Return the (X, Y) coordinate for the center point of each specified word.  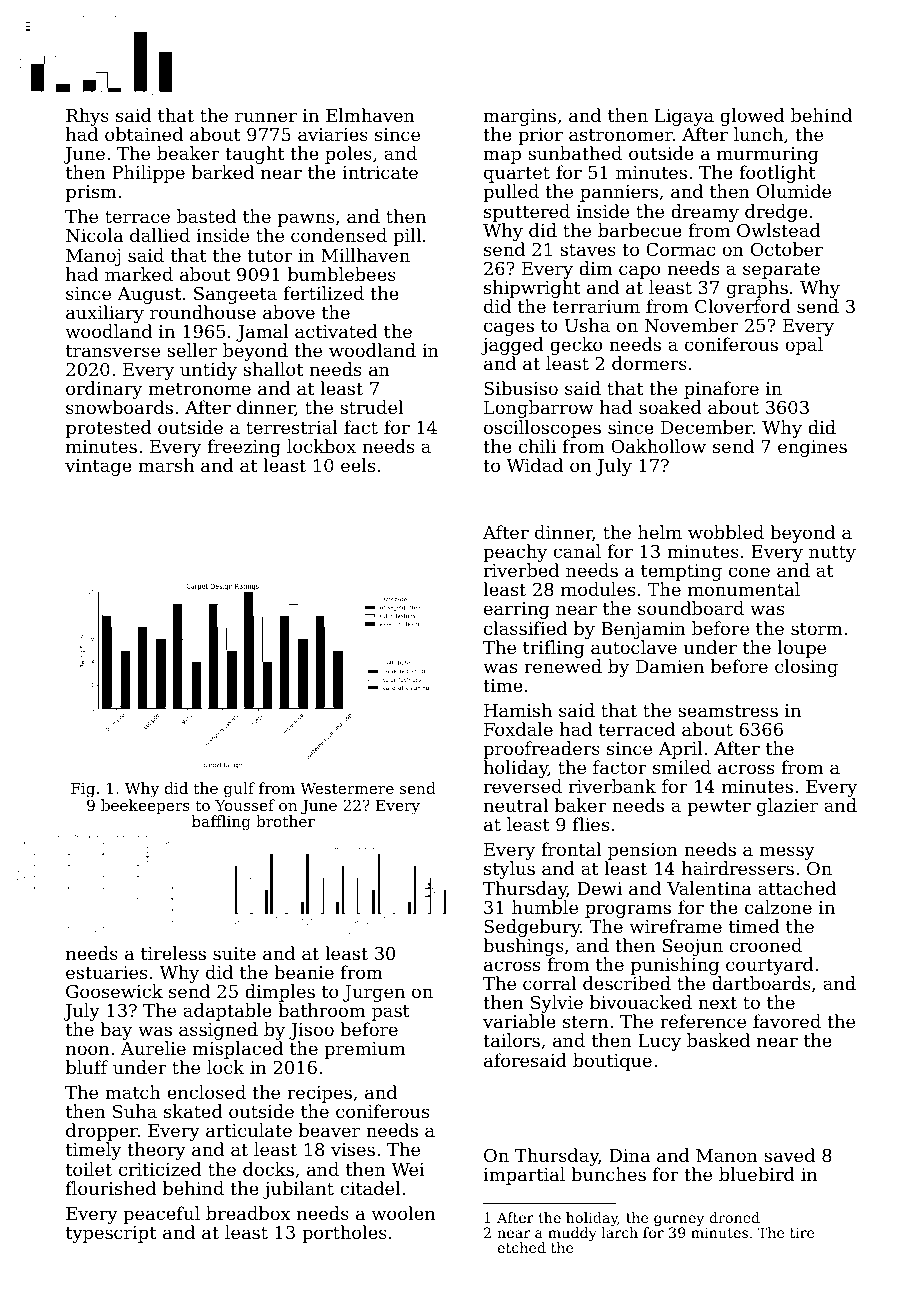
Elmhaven (370, 115)
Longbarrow (539, 409)
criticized (160, 1169)
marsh (166, 465)
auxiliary (105, 314)
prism (91, 193)
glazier (787, 807)
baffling (221, 823)
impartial (524, 1176)
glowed (752, 117)
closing (806, 668)
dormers (649, 363)
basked (718, 1040)
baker (581, 805)
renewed (563, 666)
